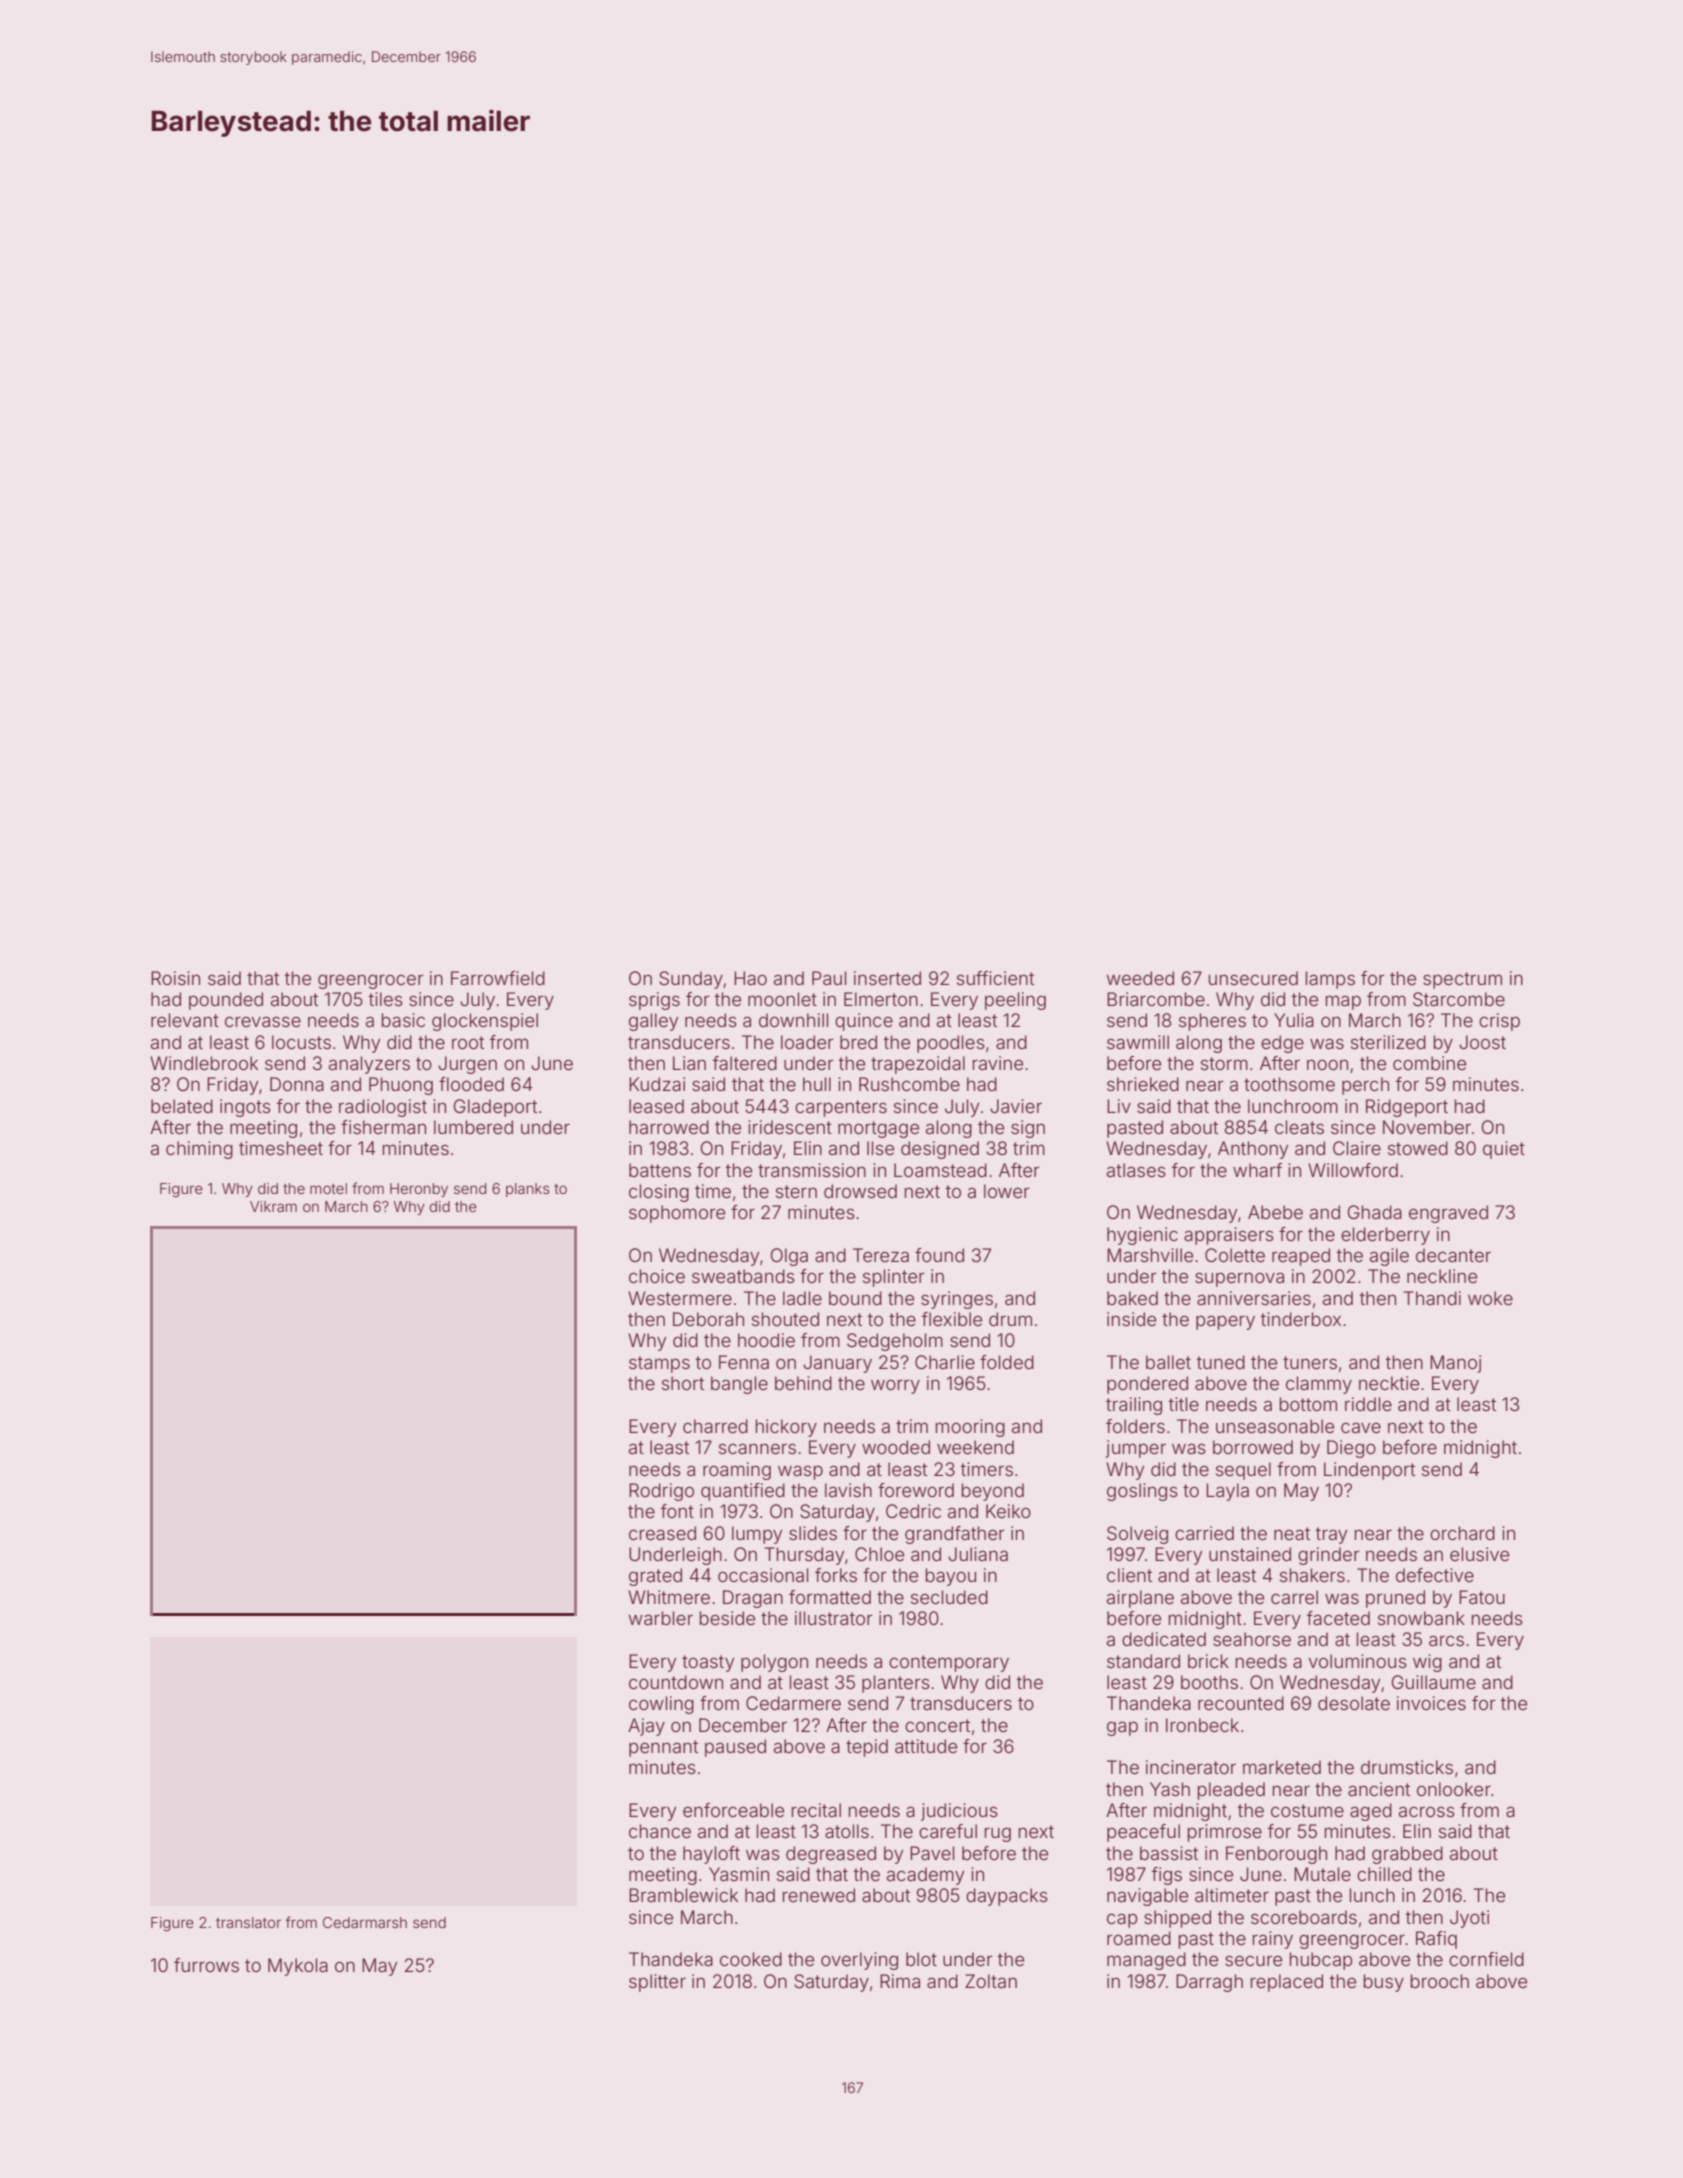 The width and height of the document is (1683, 2178). Describe the element at coordinates (646, 1727) in the document. I see `Ajay` at that location.
